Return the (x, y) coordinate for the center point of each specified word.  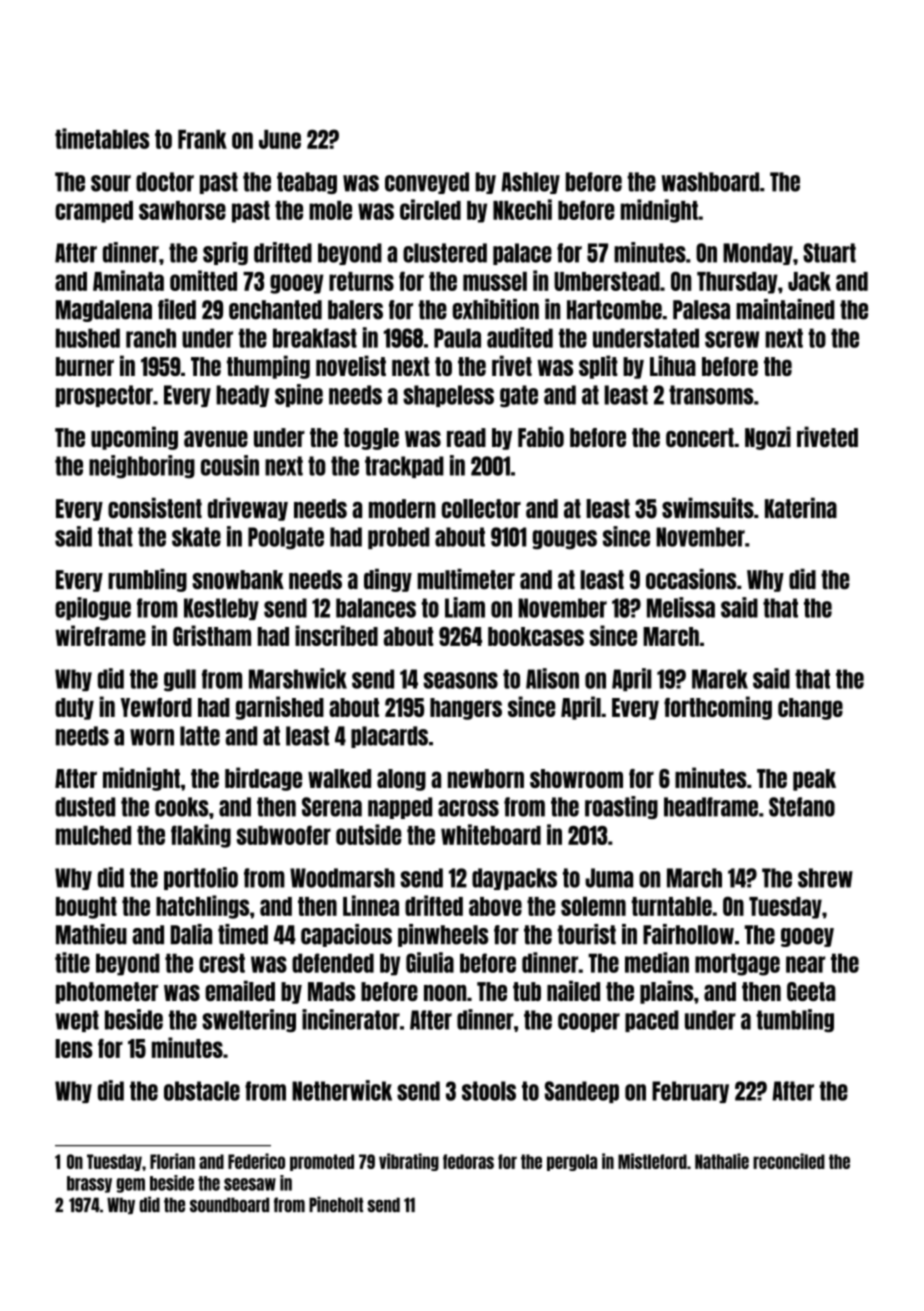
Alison (552, 678)
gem (131, 1185)
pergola (572, 1162)
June (280, 139)
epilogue (93, 609)
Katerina (801, 507)
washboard (710, 182)
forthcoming (718, 708)
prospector (104, 396)
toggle (371, 439)
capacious (346, 935)
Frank (202, 139)
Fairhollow (688, 934)
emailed (240, 990)
